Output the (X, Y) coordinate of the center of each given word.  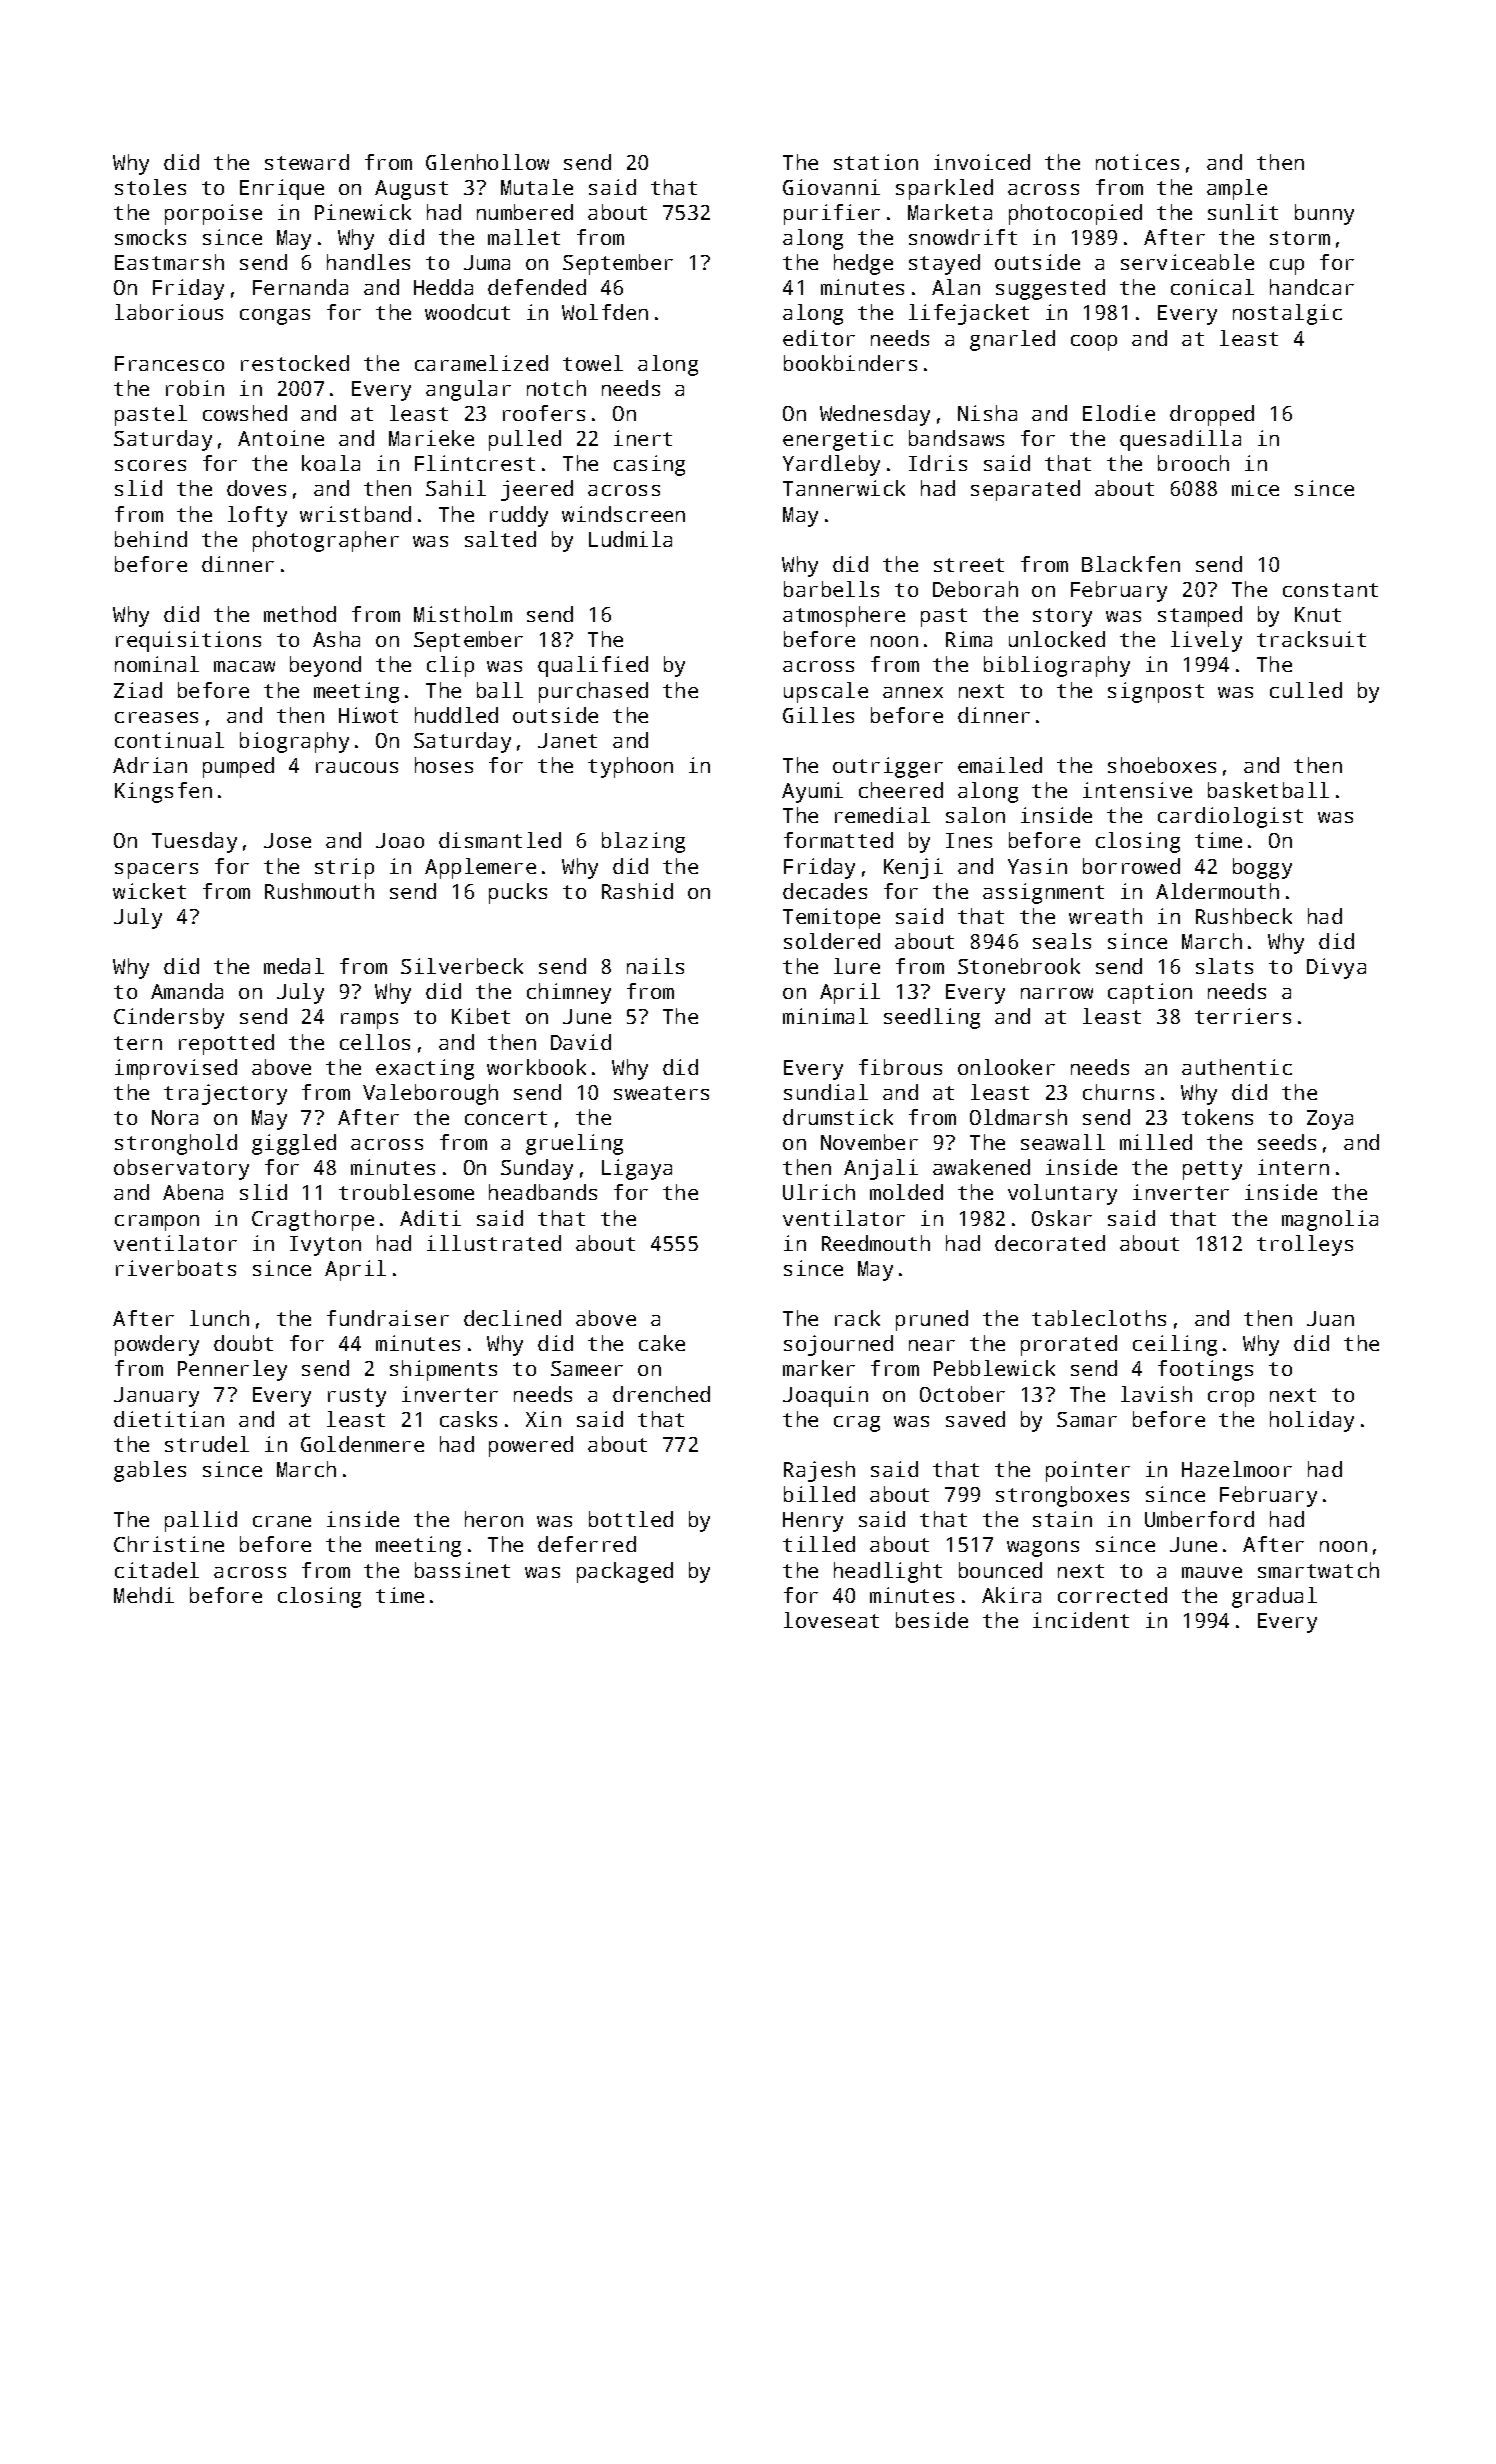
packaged (625, 1572)
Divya (1336, 968)
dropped (1212, 415)
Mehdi (144, 1595)
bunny (1324, 214)
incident (1081, 1620)
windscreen (623, 514)
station (876, 162)
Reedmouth (876, 1243)
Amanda (187, 991)
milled (1156, 1142)
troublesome (406, 1192)
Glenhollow (487, 162)
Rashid (637, 891)
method (300, 614)
